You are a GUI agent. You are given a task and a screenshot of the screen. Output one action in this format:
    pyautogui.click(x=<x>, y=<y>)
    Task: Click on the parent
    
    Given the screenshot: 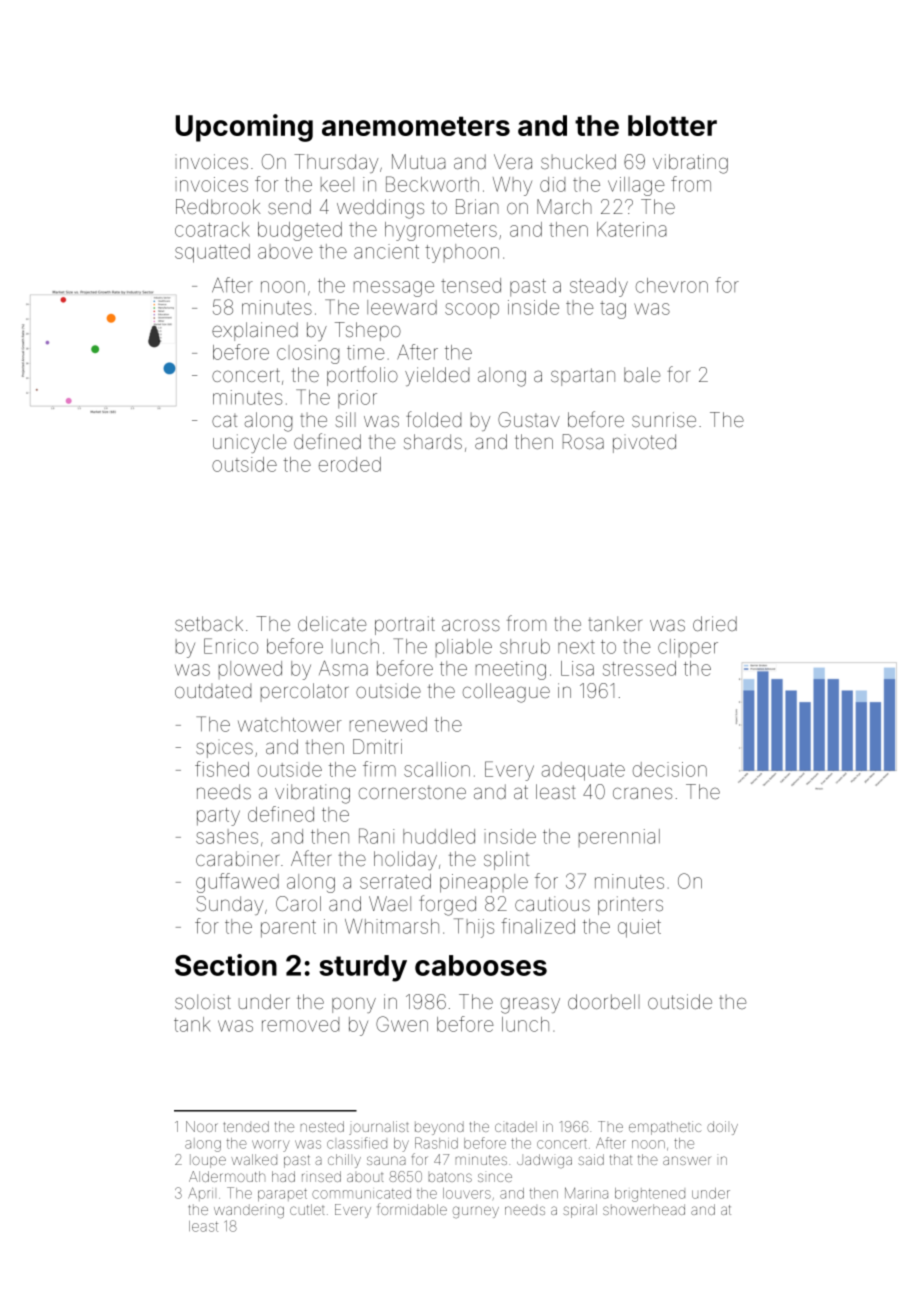 What is the action you would take?
    pyautogui.click(x=288, y=929)
